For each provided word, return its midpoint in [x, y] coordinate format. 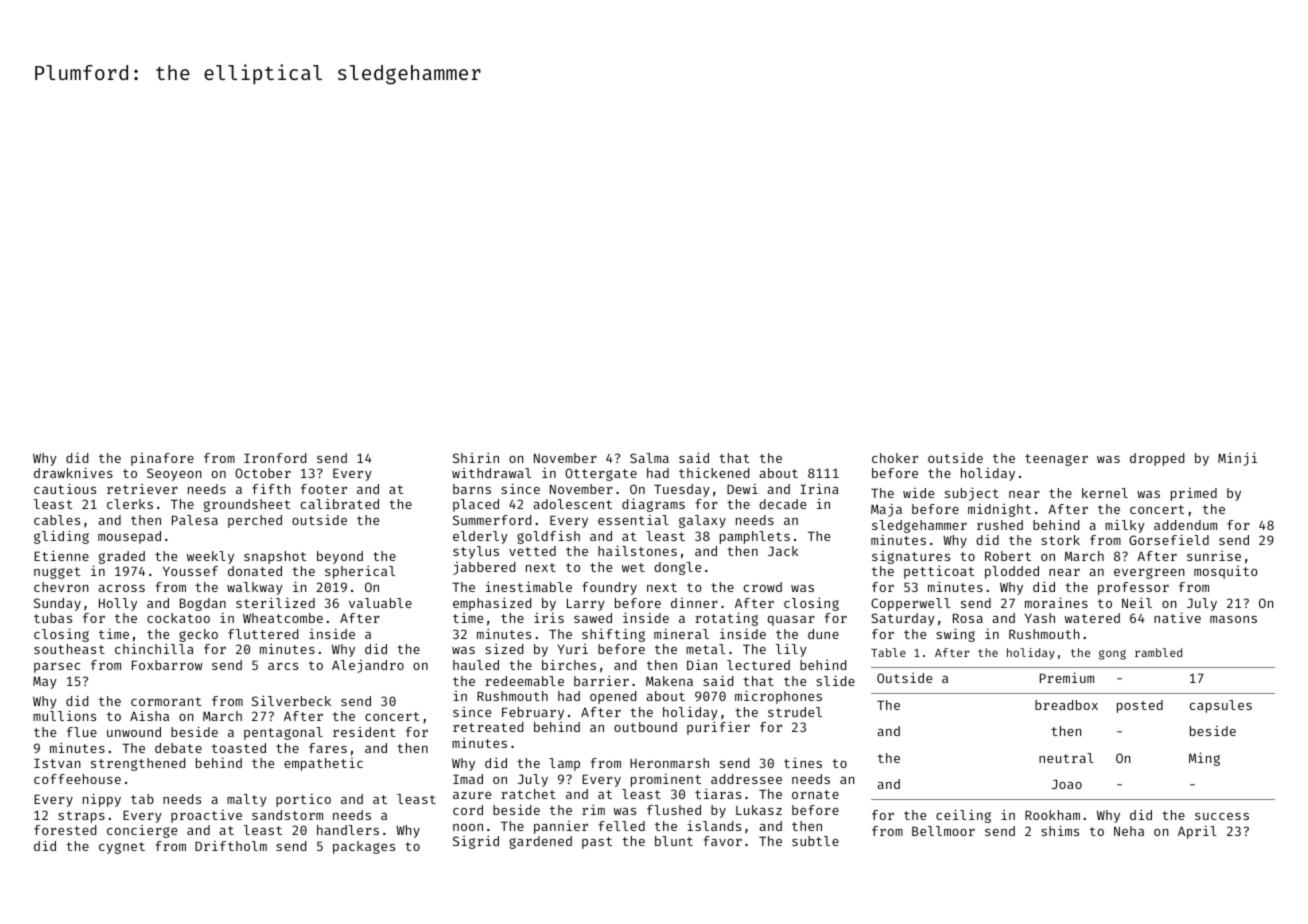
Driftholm [231, 846]
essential [633, 520]
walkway [255, 588]
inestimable [529, 586]
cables [57, 520]
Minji [1237, 459]
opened [613, 697]
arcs [283, 666]
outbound [645, 727]
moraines [1056, 602]
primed [1194, 494]
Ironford [275, 458]
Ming [1204, 759]
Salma [649, 458]
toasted [239, 748]
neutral [1066, 758]
